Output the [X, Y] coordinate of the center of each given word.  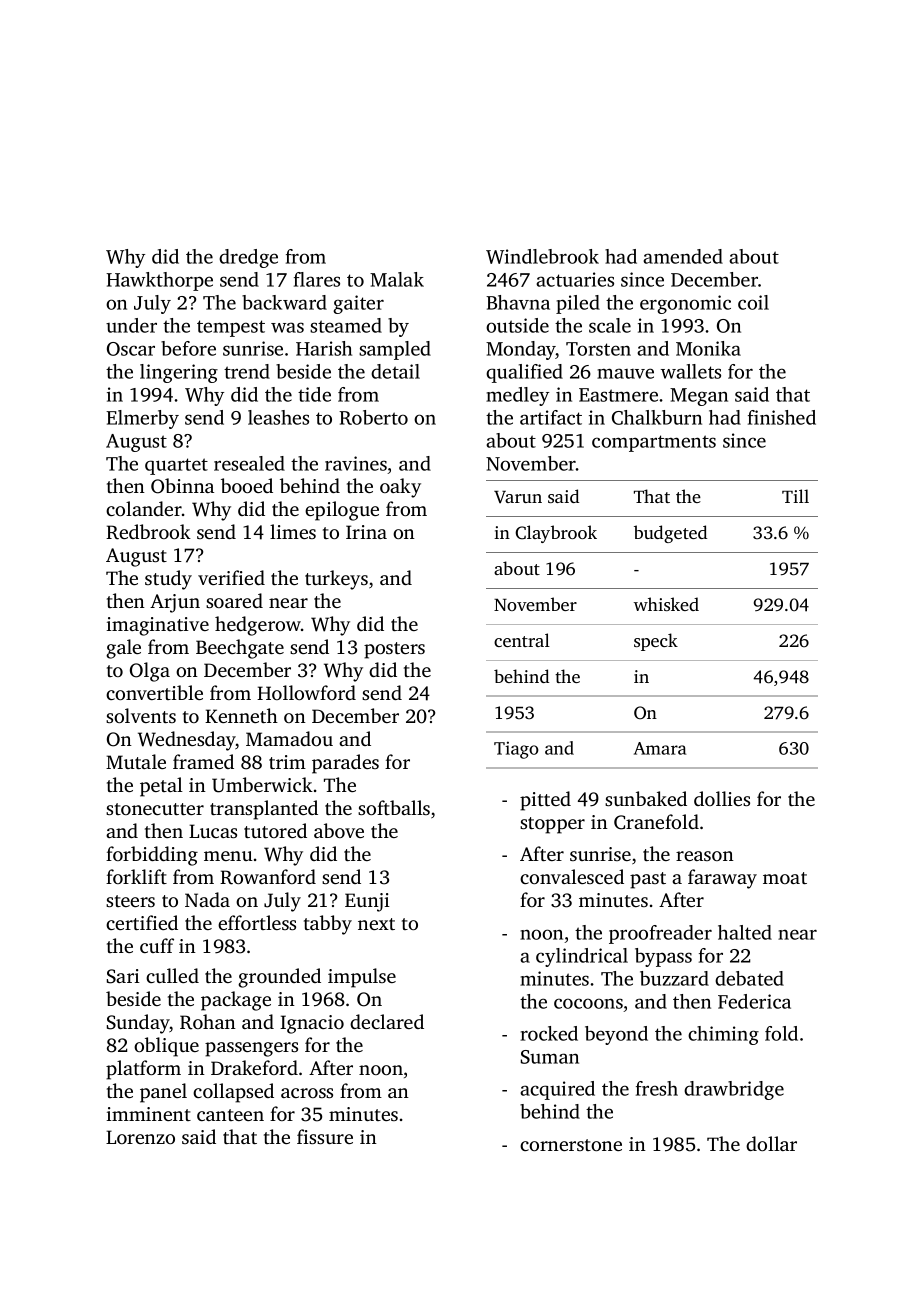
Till [795, 496]
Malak [397, 279]
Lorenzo [140, 1137]
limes [293, 531]
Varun [518, 497]
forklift [136, 876]
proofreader [660, 934]
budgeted [670, 534]
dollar [771, 1143]
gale [123, 649]
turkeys [336, 580]
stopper [552, 825]
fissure [325, 1136]
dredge [248, 258]
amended [683, 256]
